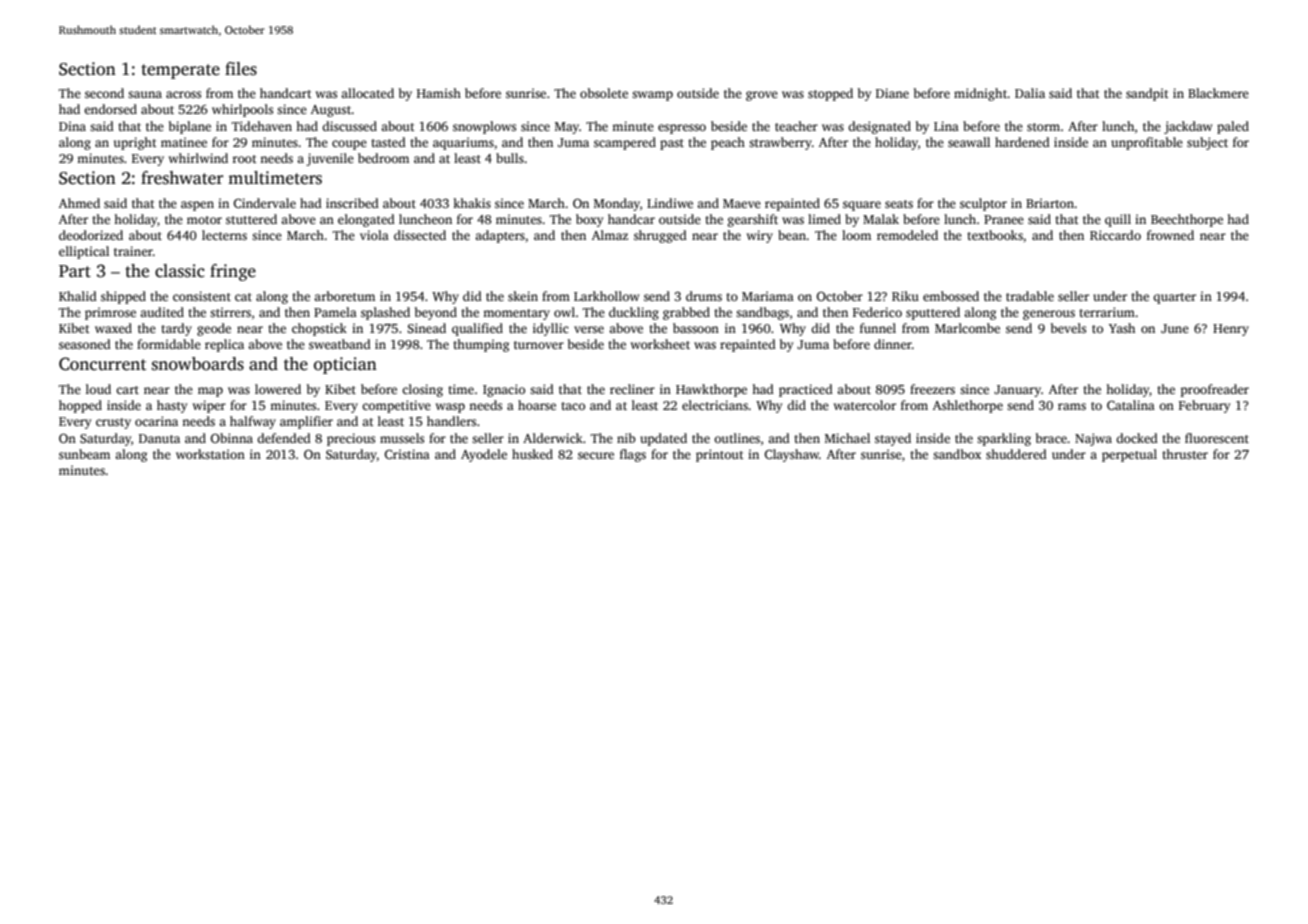 Image resolution: width=1308 pixels, height=924 pixels. I want to click on aquariums, so click(463, 143).
